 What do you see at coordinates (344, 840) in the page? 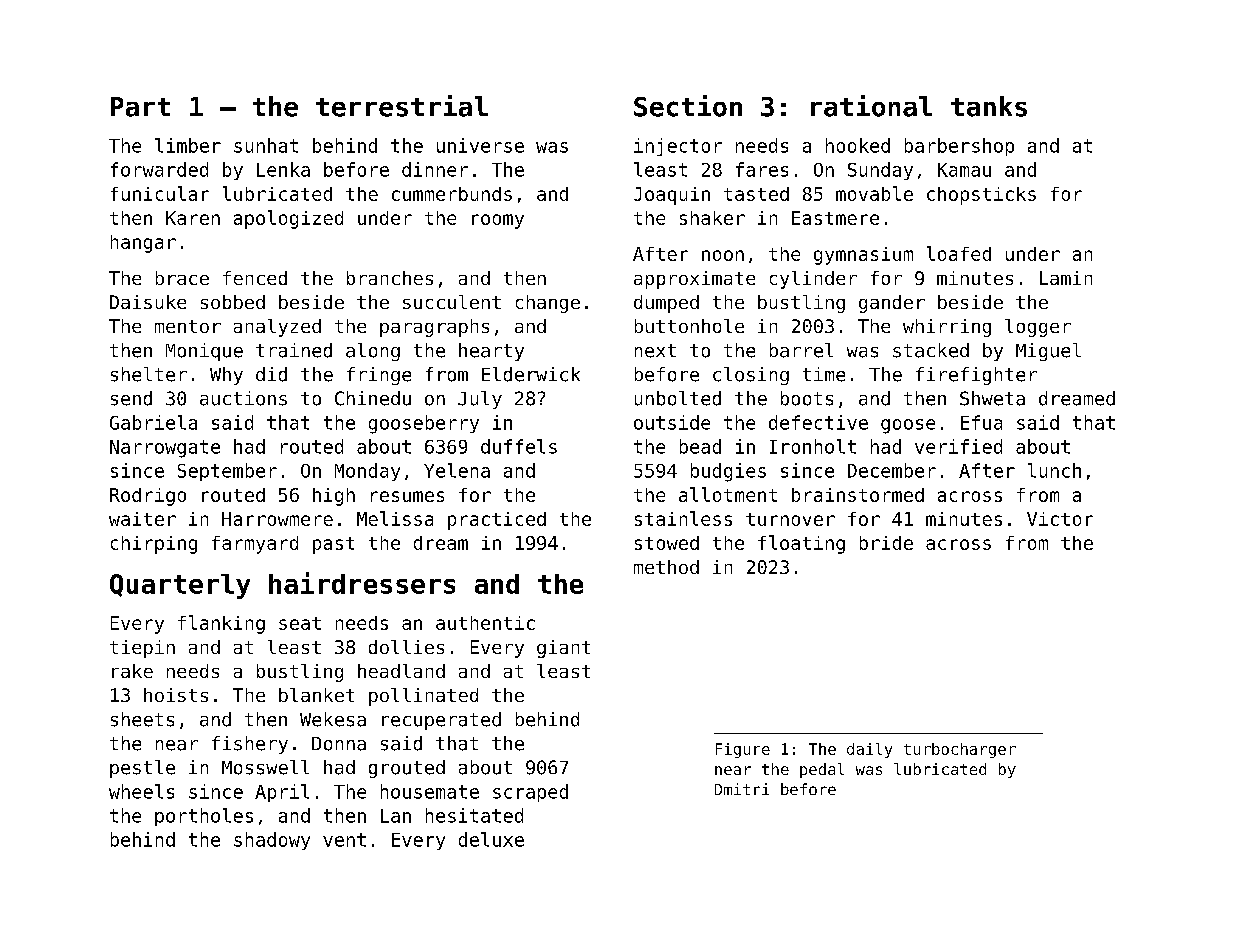
I see `vent` at bounding box center [344, 840].
